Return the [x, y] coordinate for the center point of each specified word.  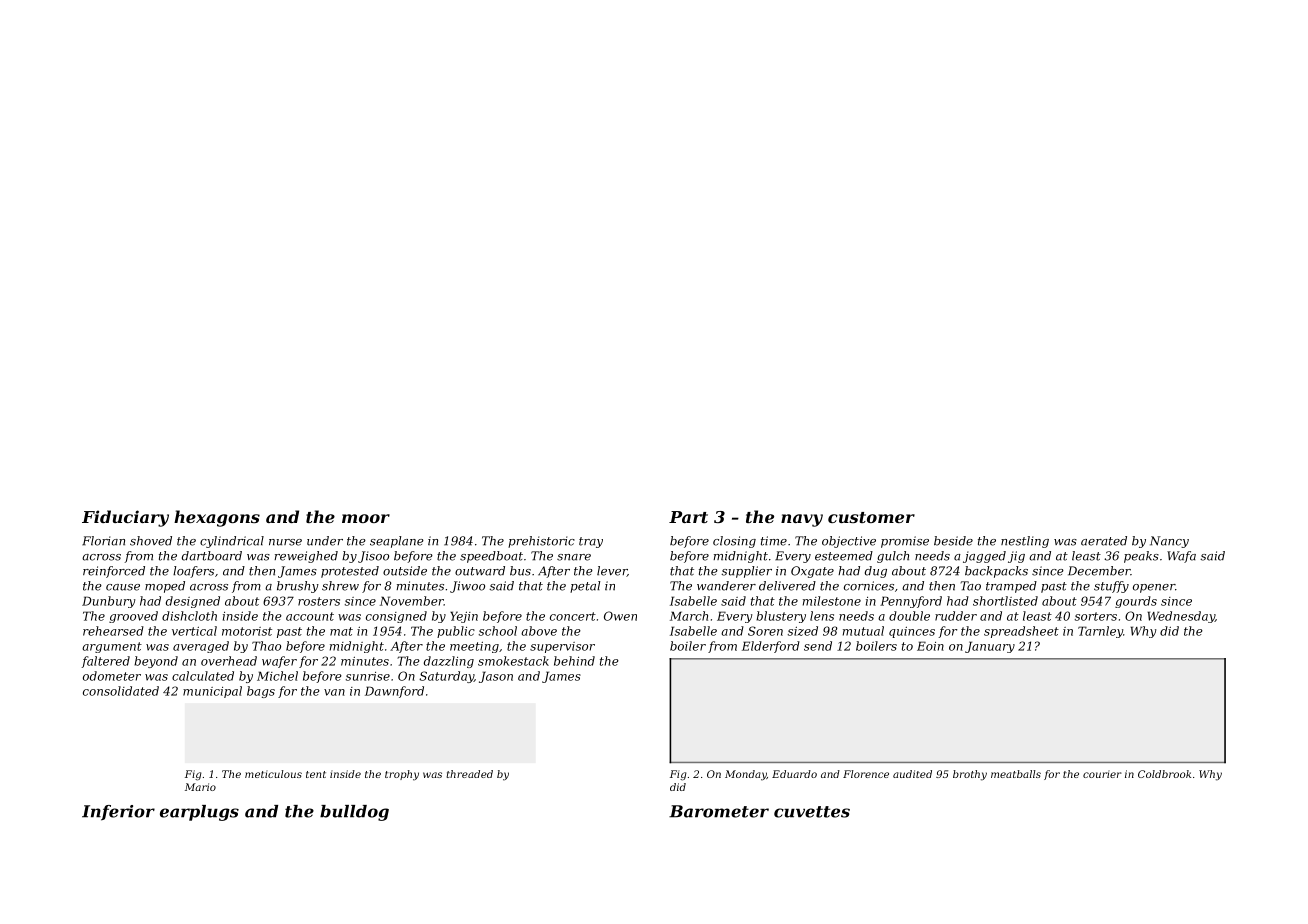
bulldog [354, 813]
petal [585, 587]
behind [574, 661]
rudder [956, 616]
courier [1102, 774]
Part [688, 517]
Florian [103, 541]
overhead [229, 661]
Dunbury [108, 602]
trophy [402, 775]
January [990, 647]
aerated [1104, 541]
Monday [746, 775]
